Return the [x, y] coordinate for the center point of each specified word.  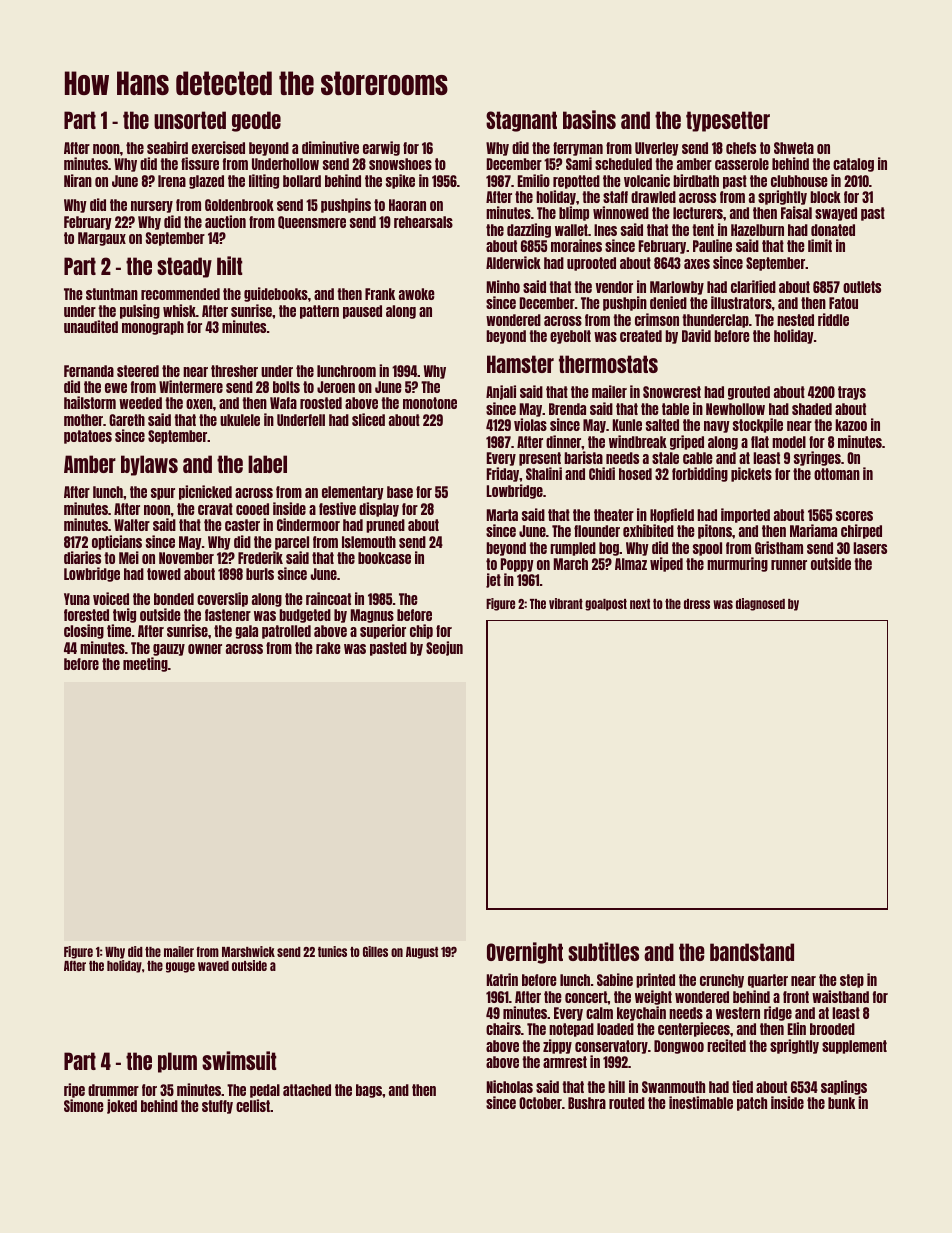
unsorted [190, 120]
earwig [381, 148]
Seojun [444, 648]
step [852, 981]
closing [84, 631]
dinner [564, 441]
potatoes [88, 437]
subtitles [603, 951]
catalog [853, 165]
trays [852, 393]
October [540, 1103]
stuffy [217, 1107]
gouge [180, 967]
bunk [841, 1103]
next [640, 604]
